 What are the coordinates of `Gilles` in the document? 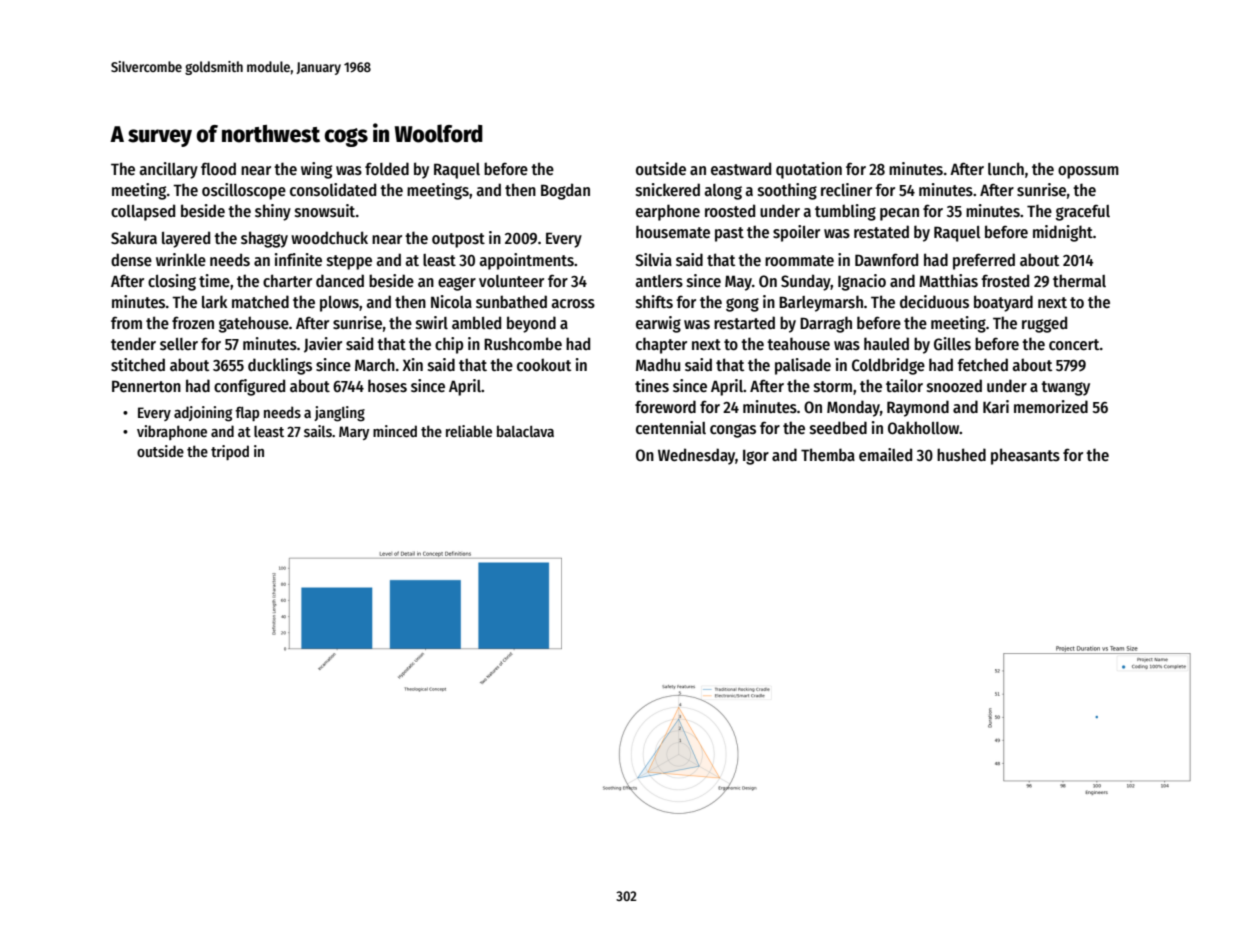 It's located at (952, 344).
